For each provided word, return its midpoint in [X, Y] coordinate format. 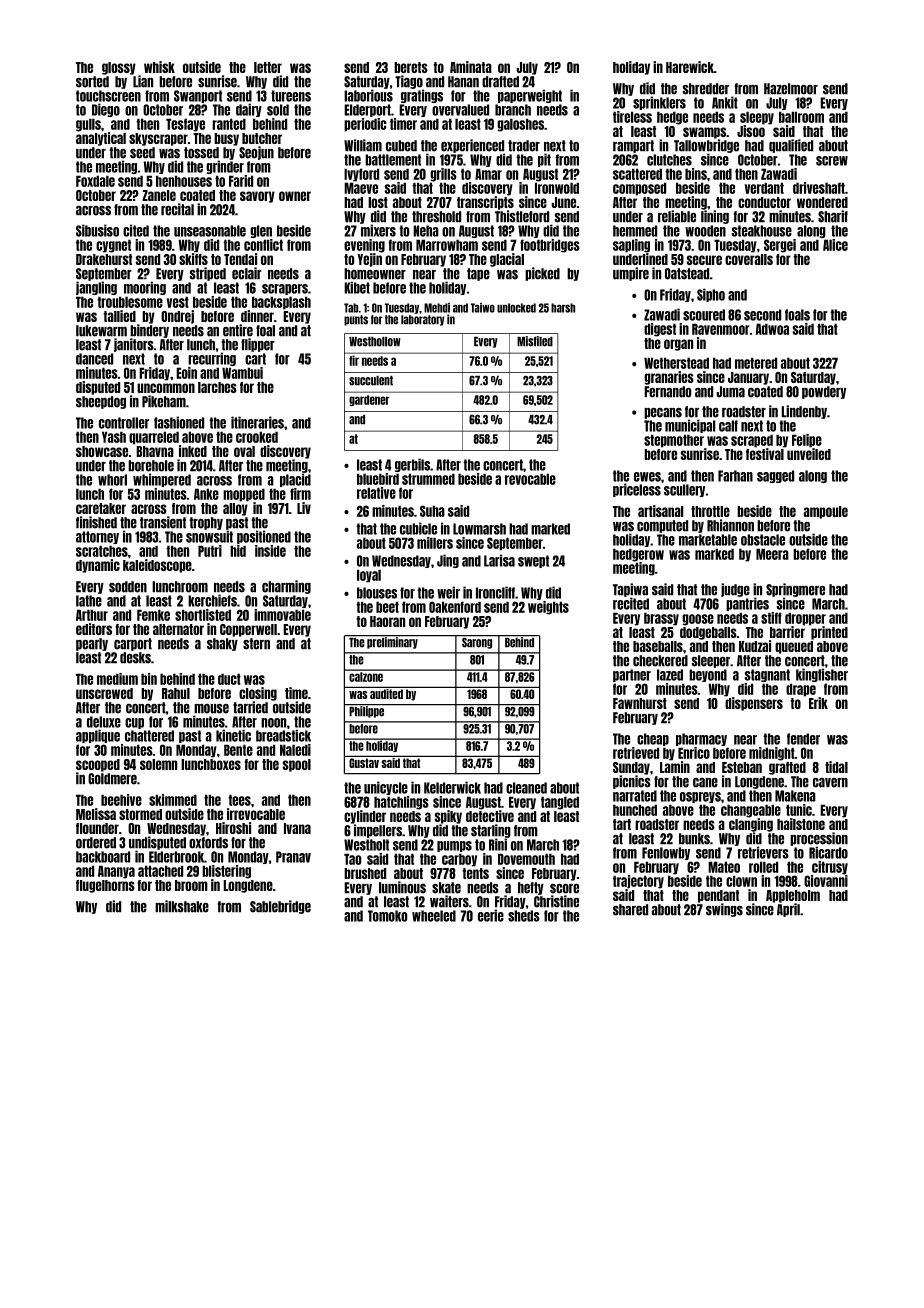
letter [268, 67]
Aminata [471, 67]
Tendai [240, 259]
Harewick [690, 67]
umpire [631, 274]
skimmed [173, 800]
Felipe [807, 441]
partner [632, 675]
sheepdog [101, 402]
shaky [222, 644]
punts [356, 320]
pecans [663, 413]
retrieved [636, 753]
